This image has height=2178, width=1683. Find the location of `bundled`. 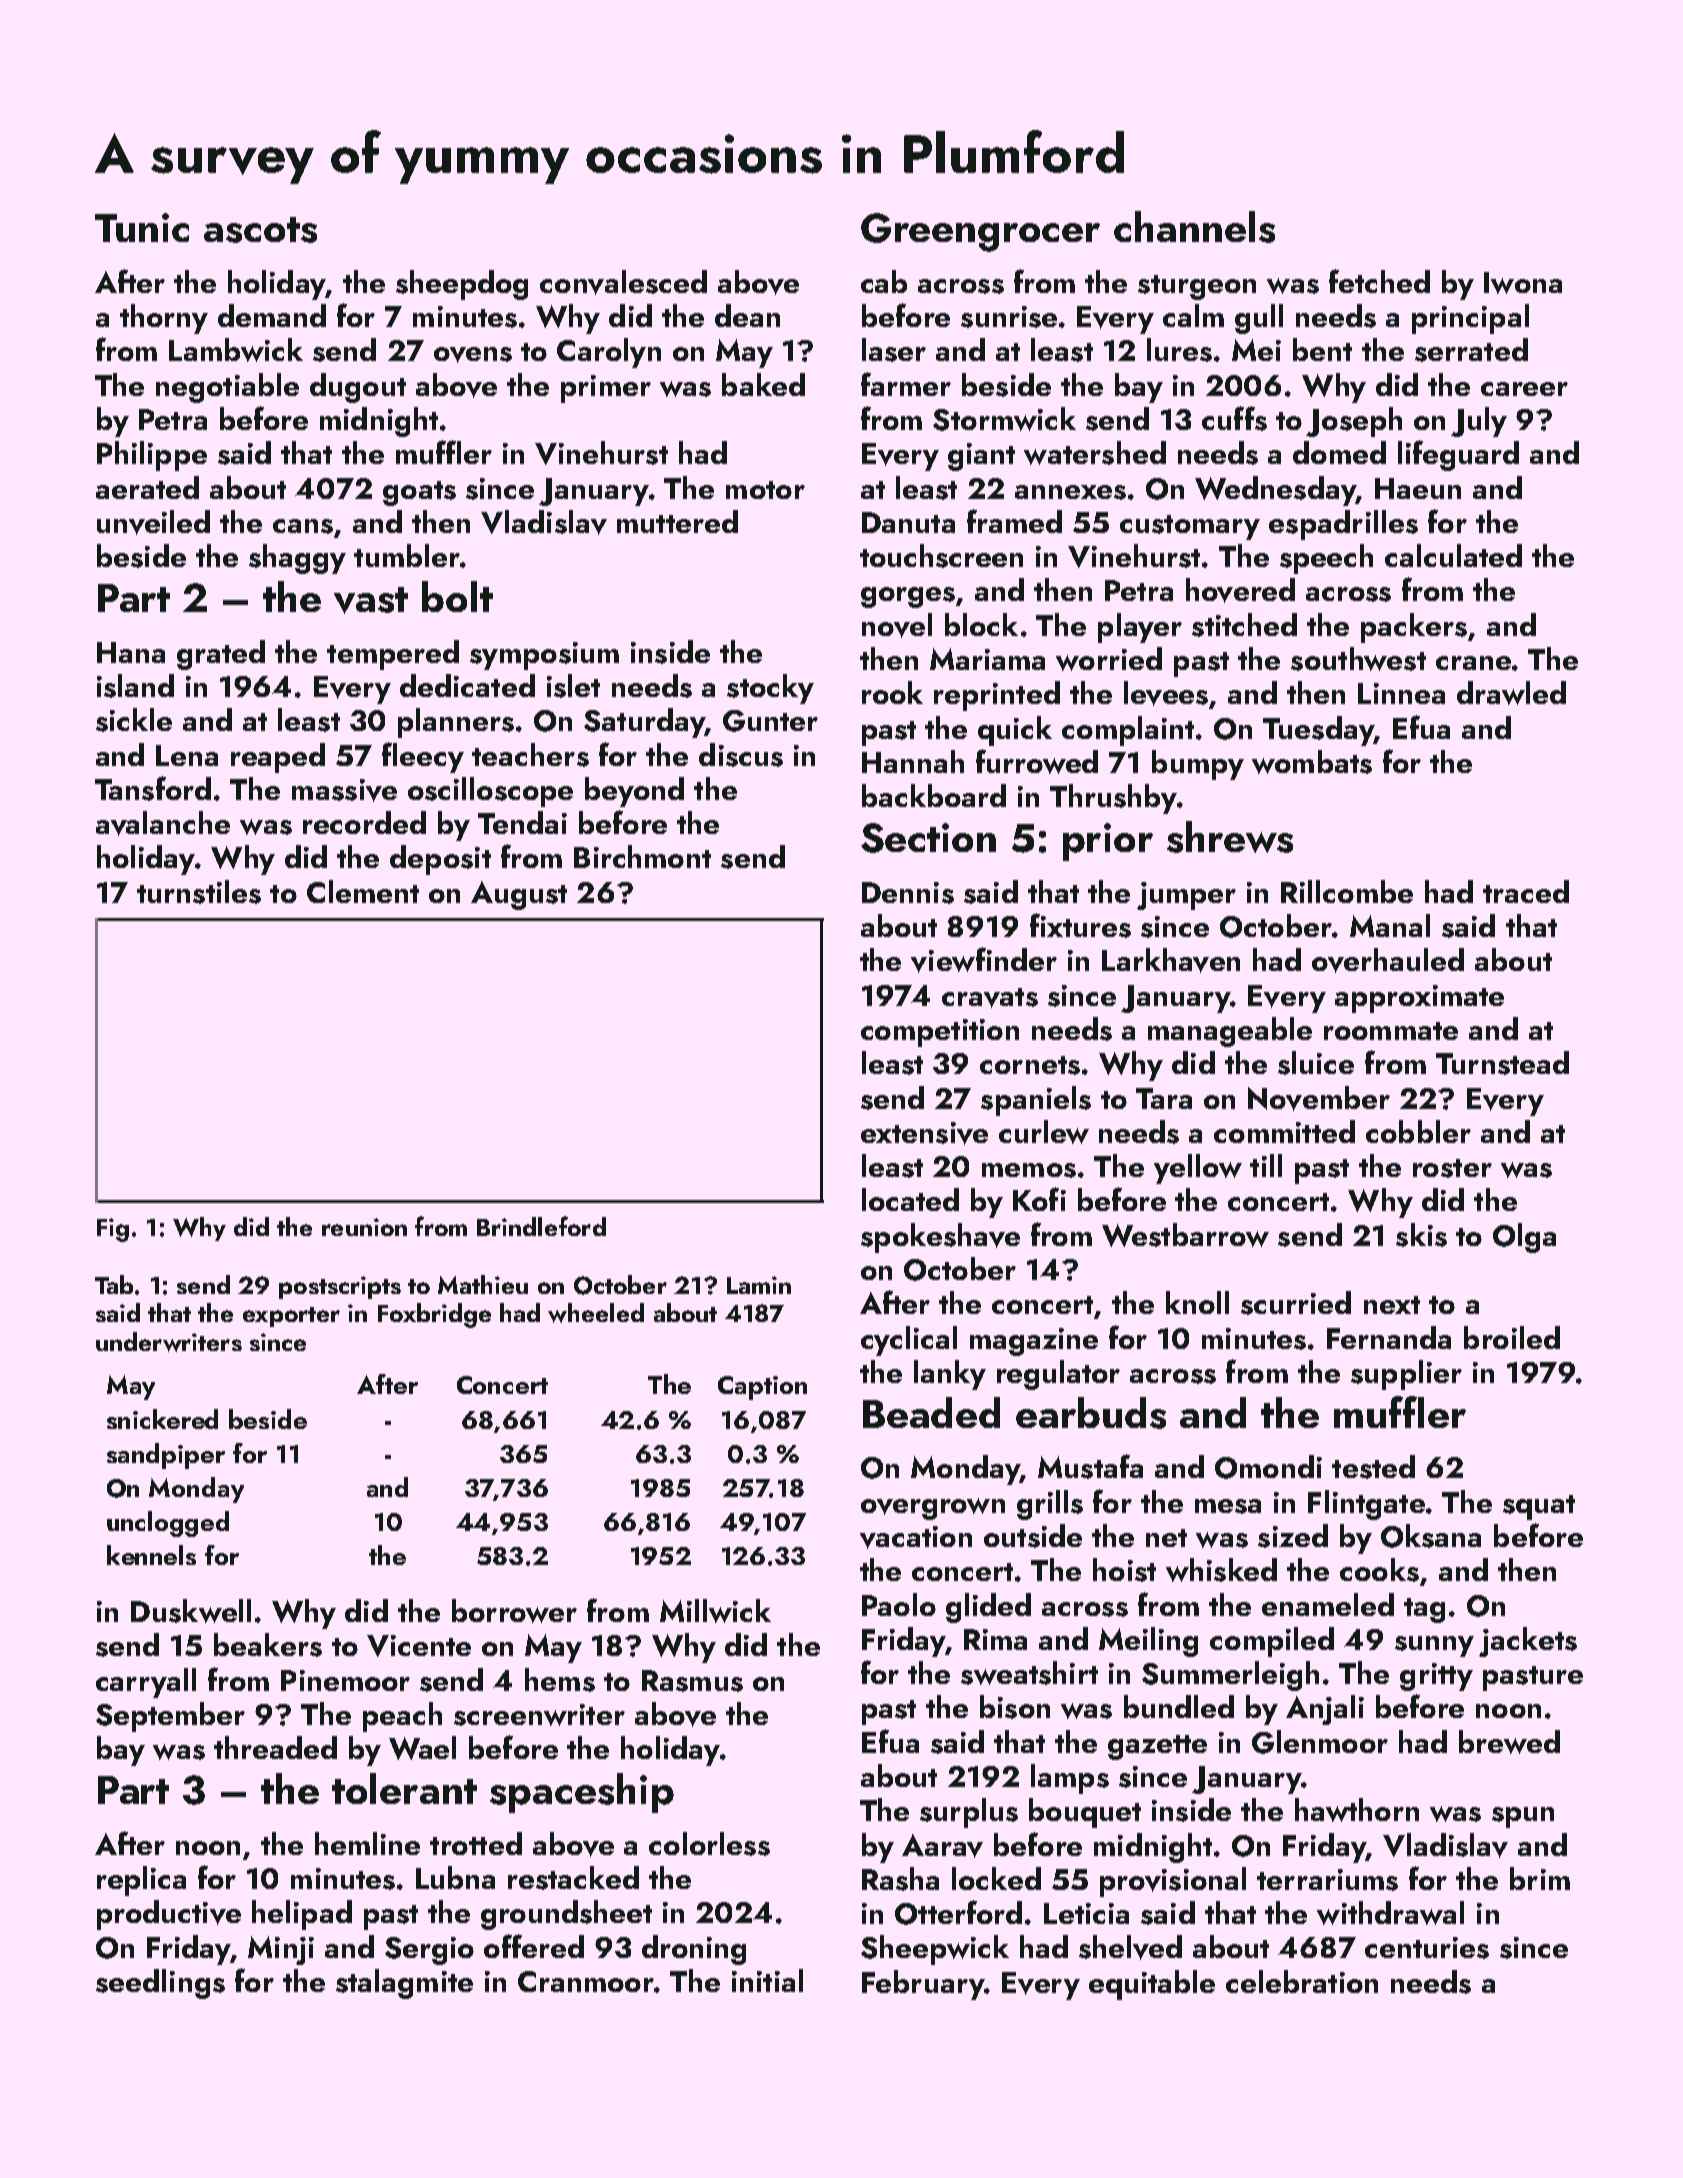

bundled is located at coordinates (1179, 1706).
